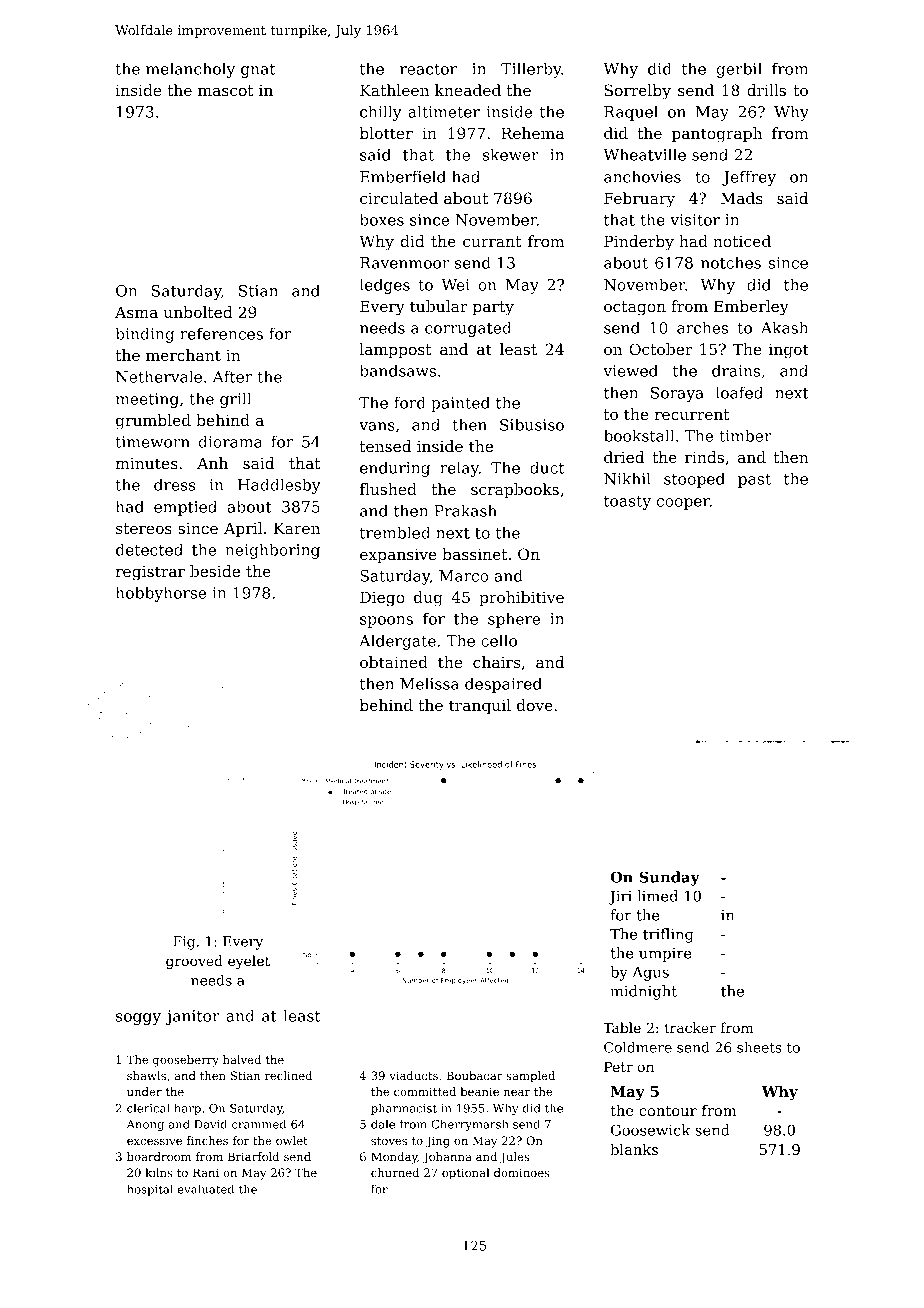 This screenshot has height=1308, width=924. I want to click on eyelet, so click(249, 962).
